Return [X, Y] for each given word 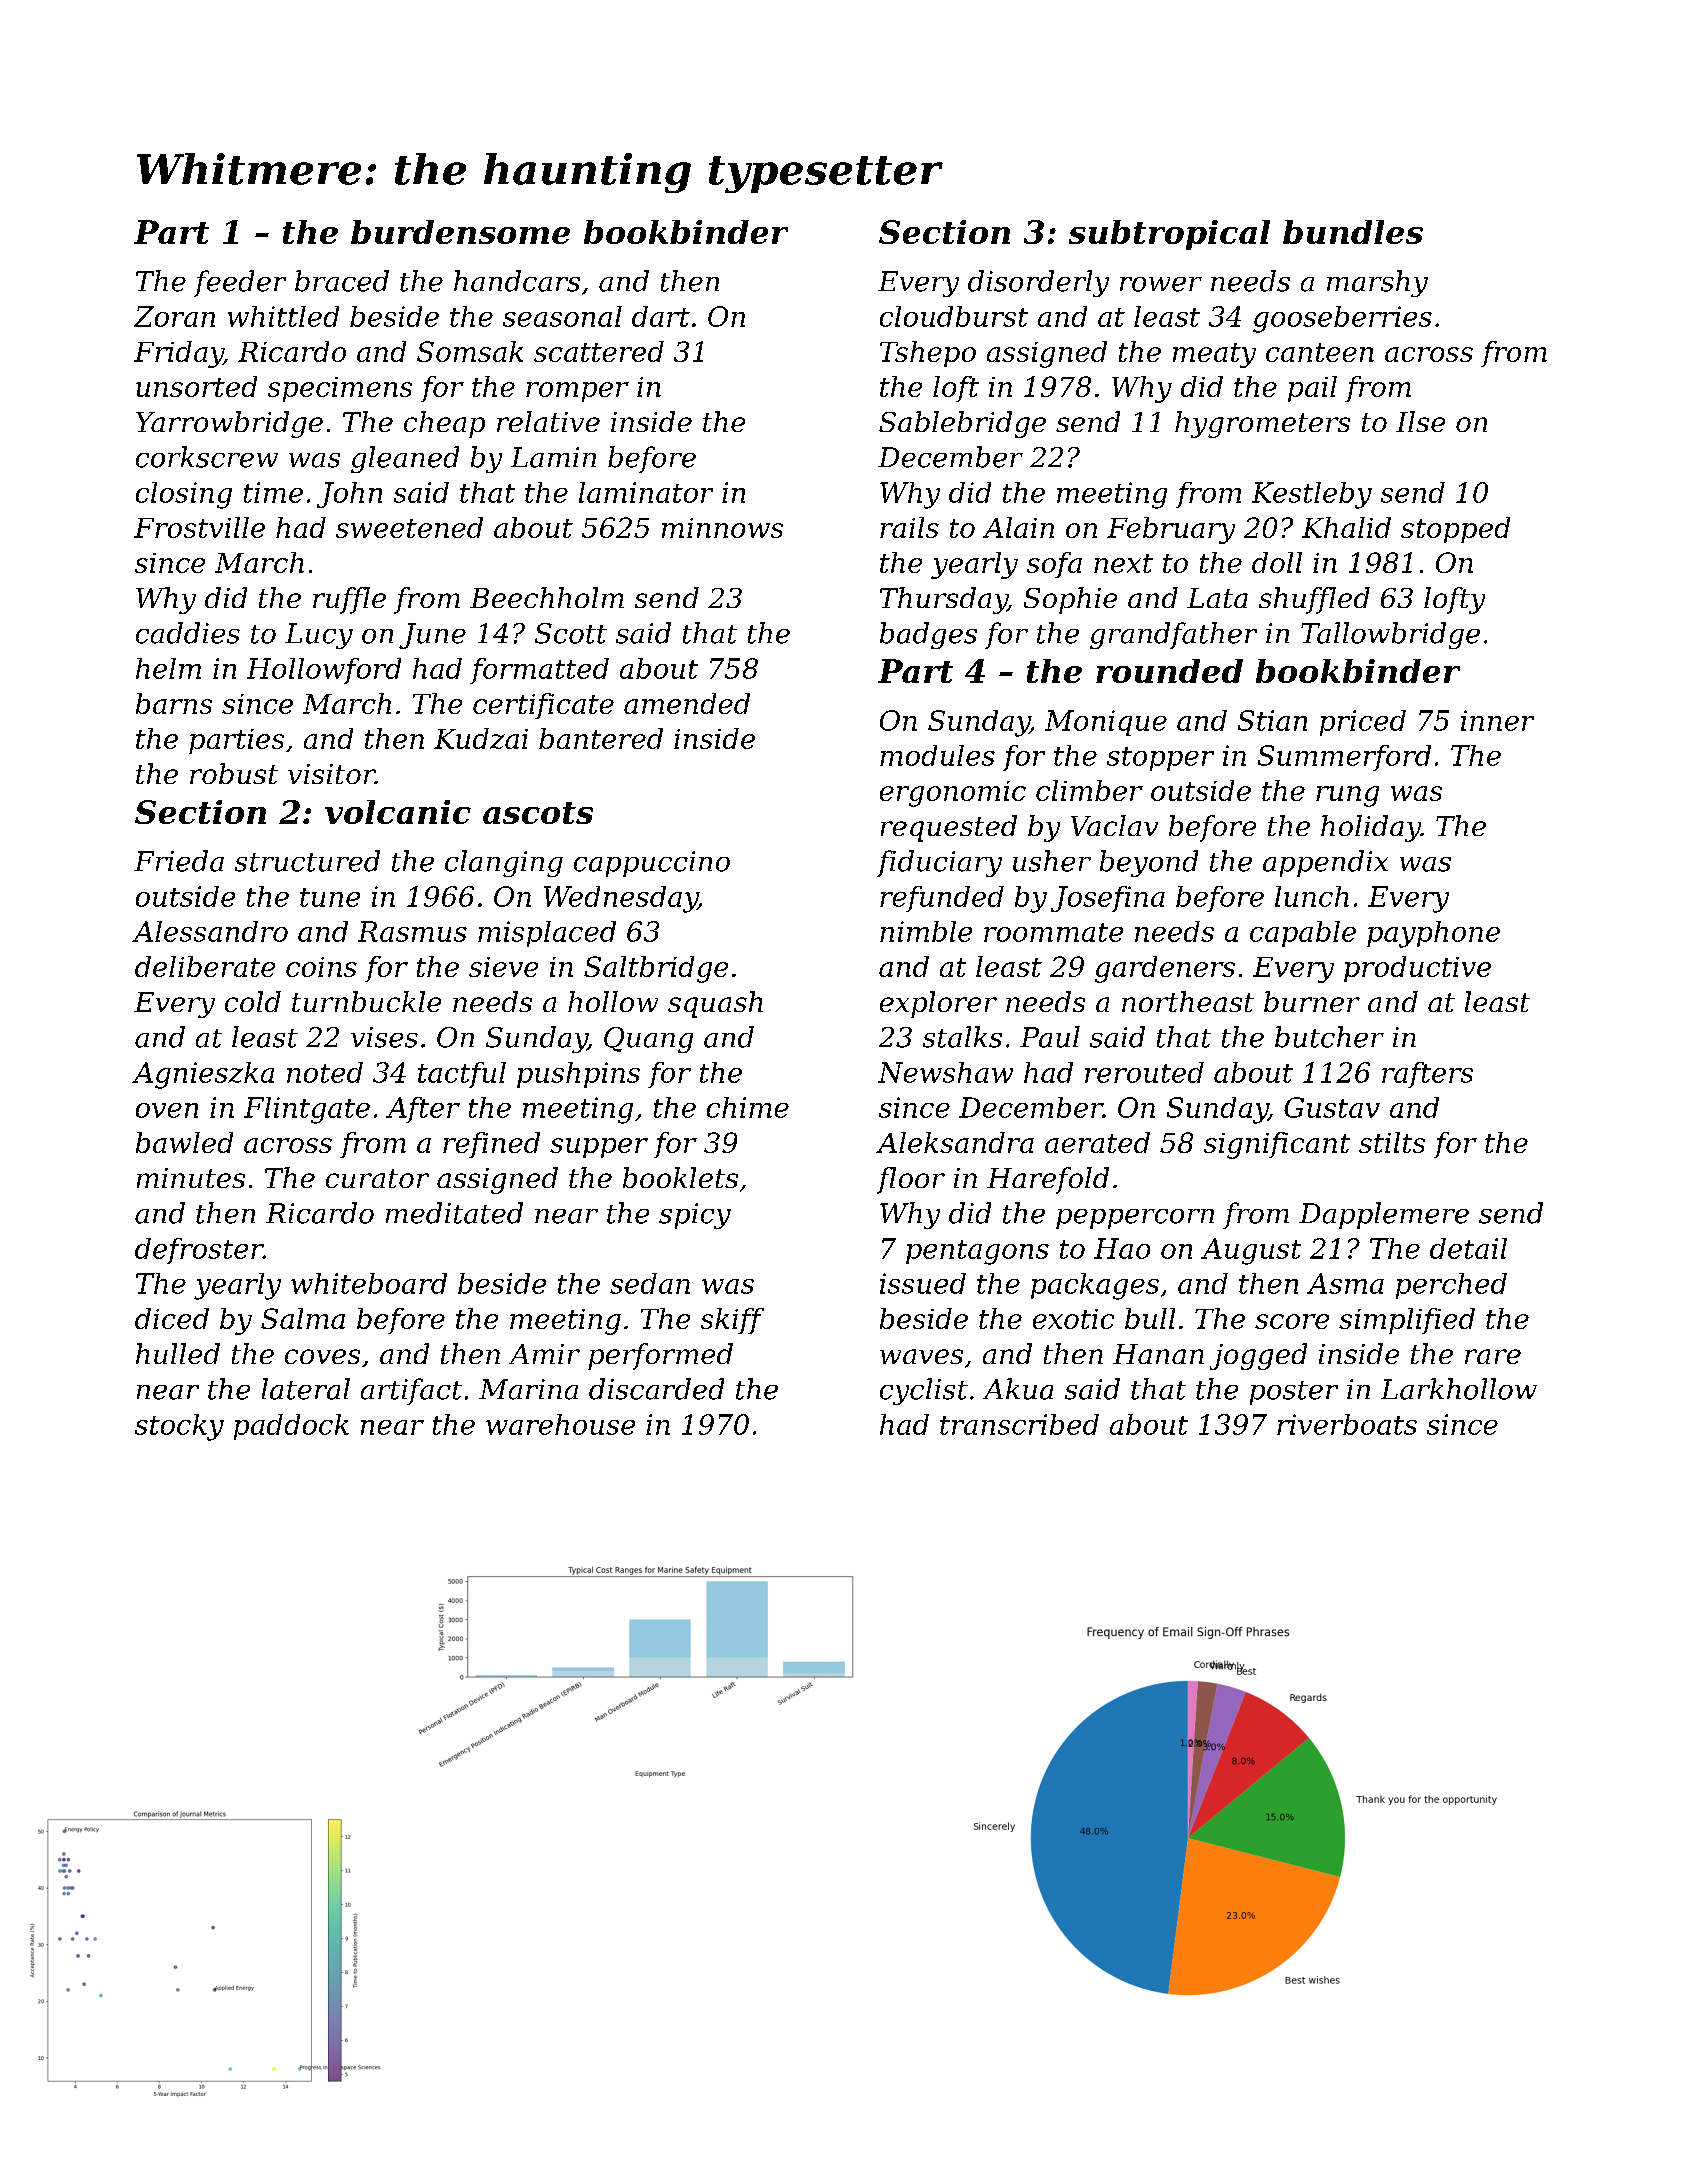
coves [322, 1356]
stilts [1392, 1142]
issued [923, 1283]
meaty [1214, 355]
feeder [240, 283]
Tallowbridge [1390, 635]
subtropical [1169, 235]
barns [174, 703]
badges [928, 635]
